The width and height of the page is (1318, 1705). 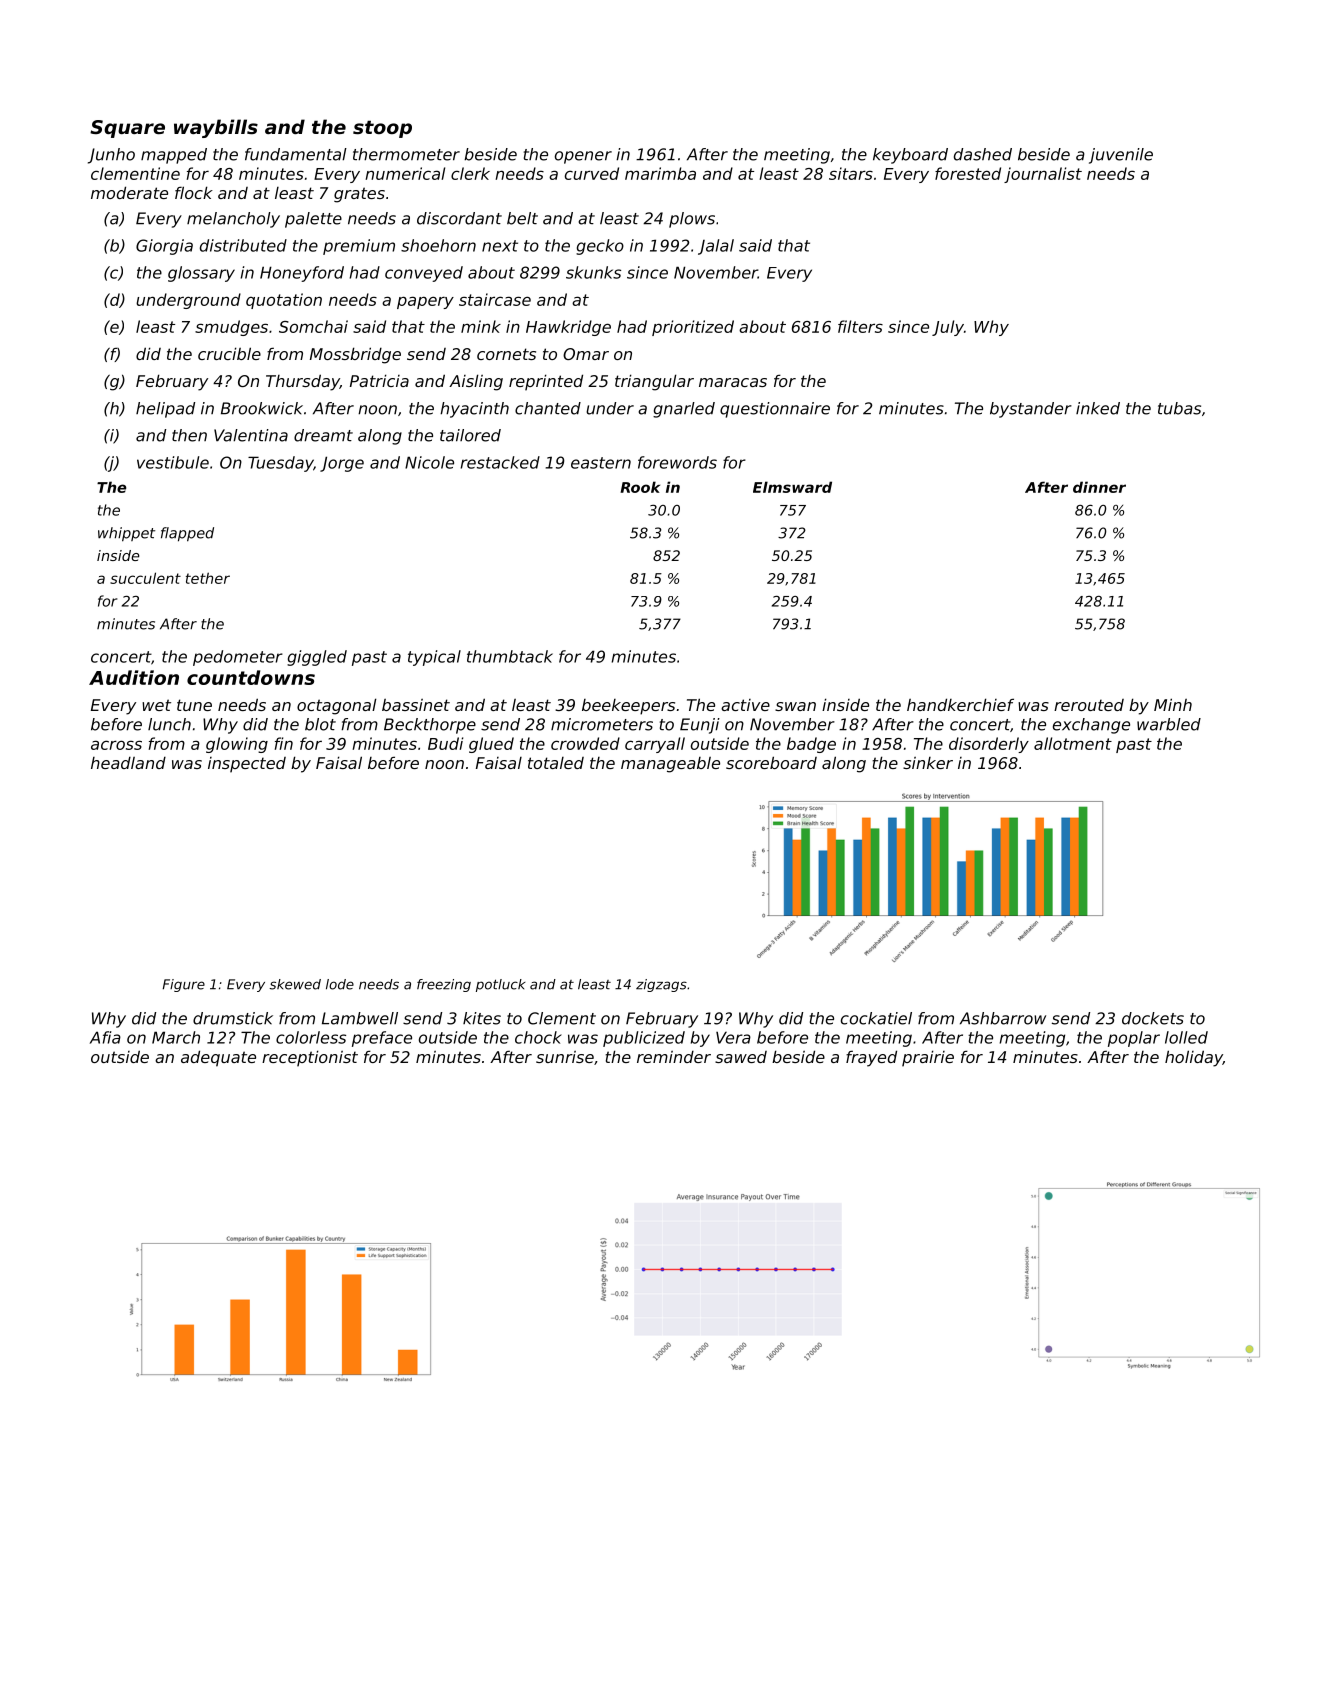 What do you see at coordinates (187, 534) in the page?
I see `flapped` at bounding box center [187, 534].
